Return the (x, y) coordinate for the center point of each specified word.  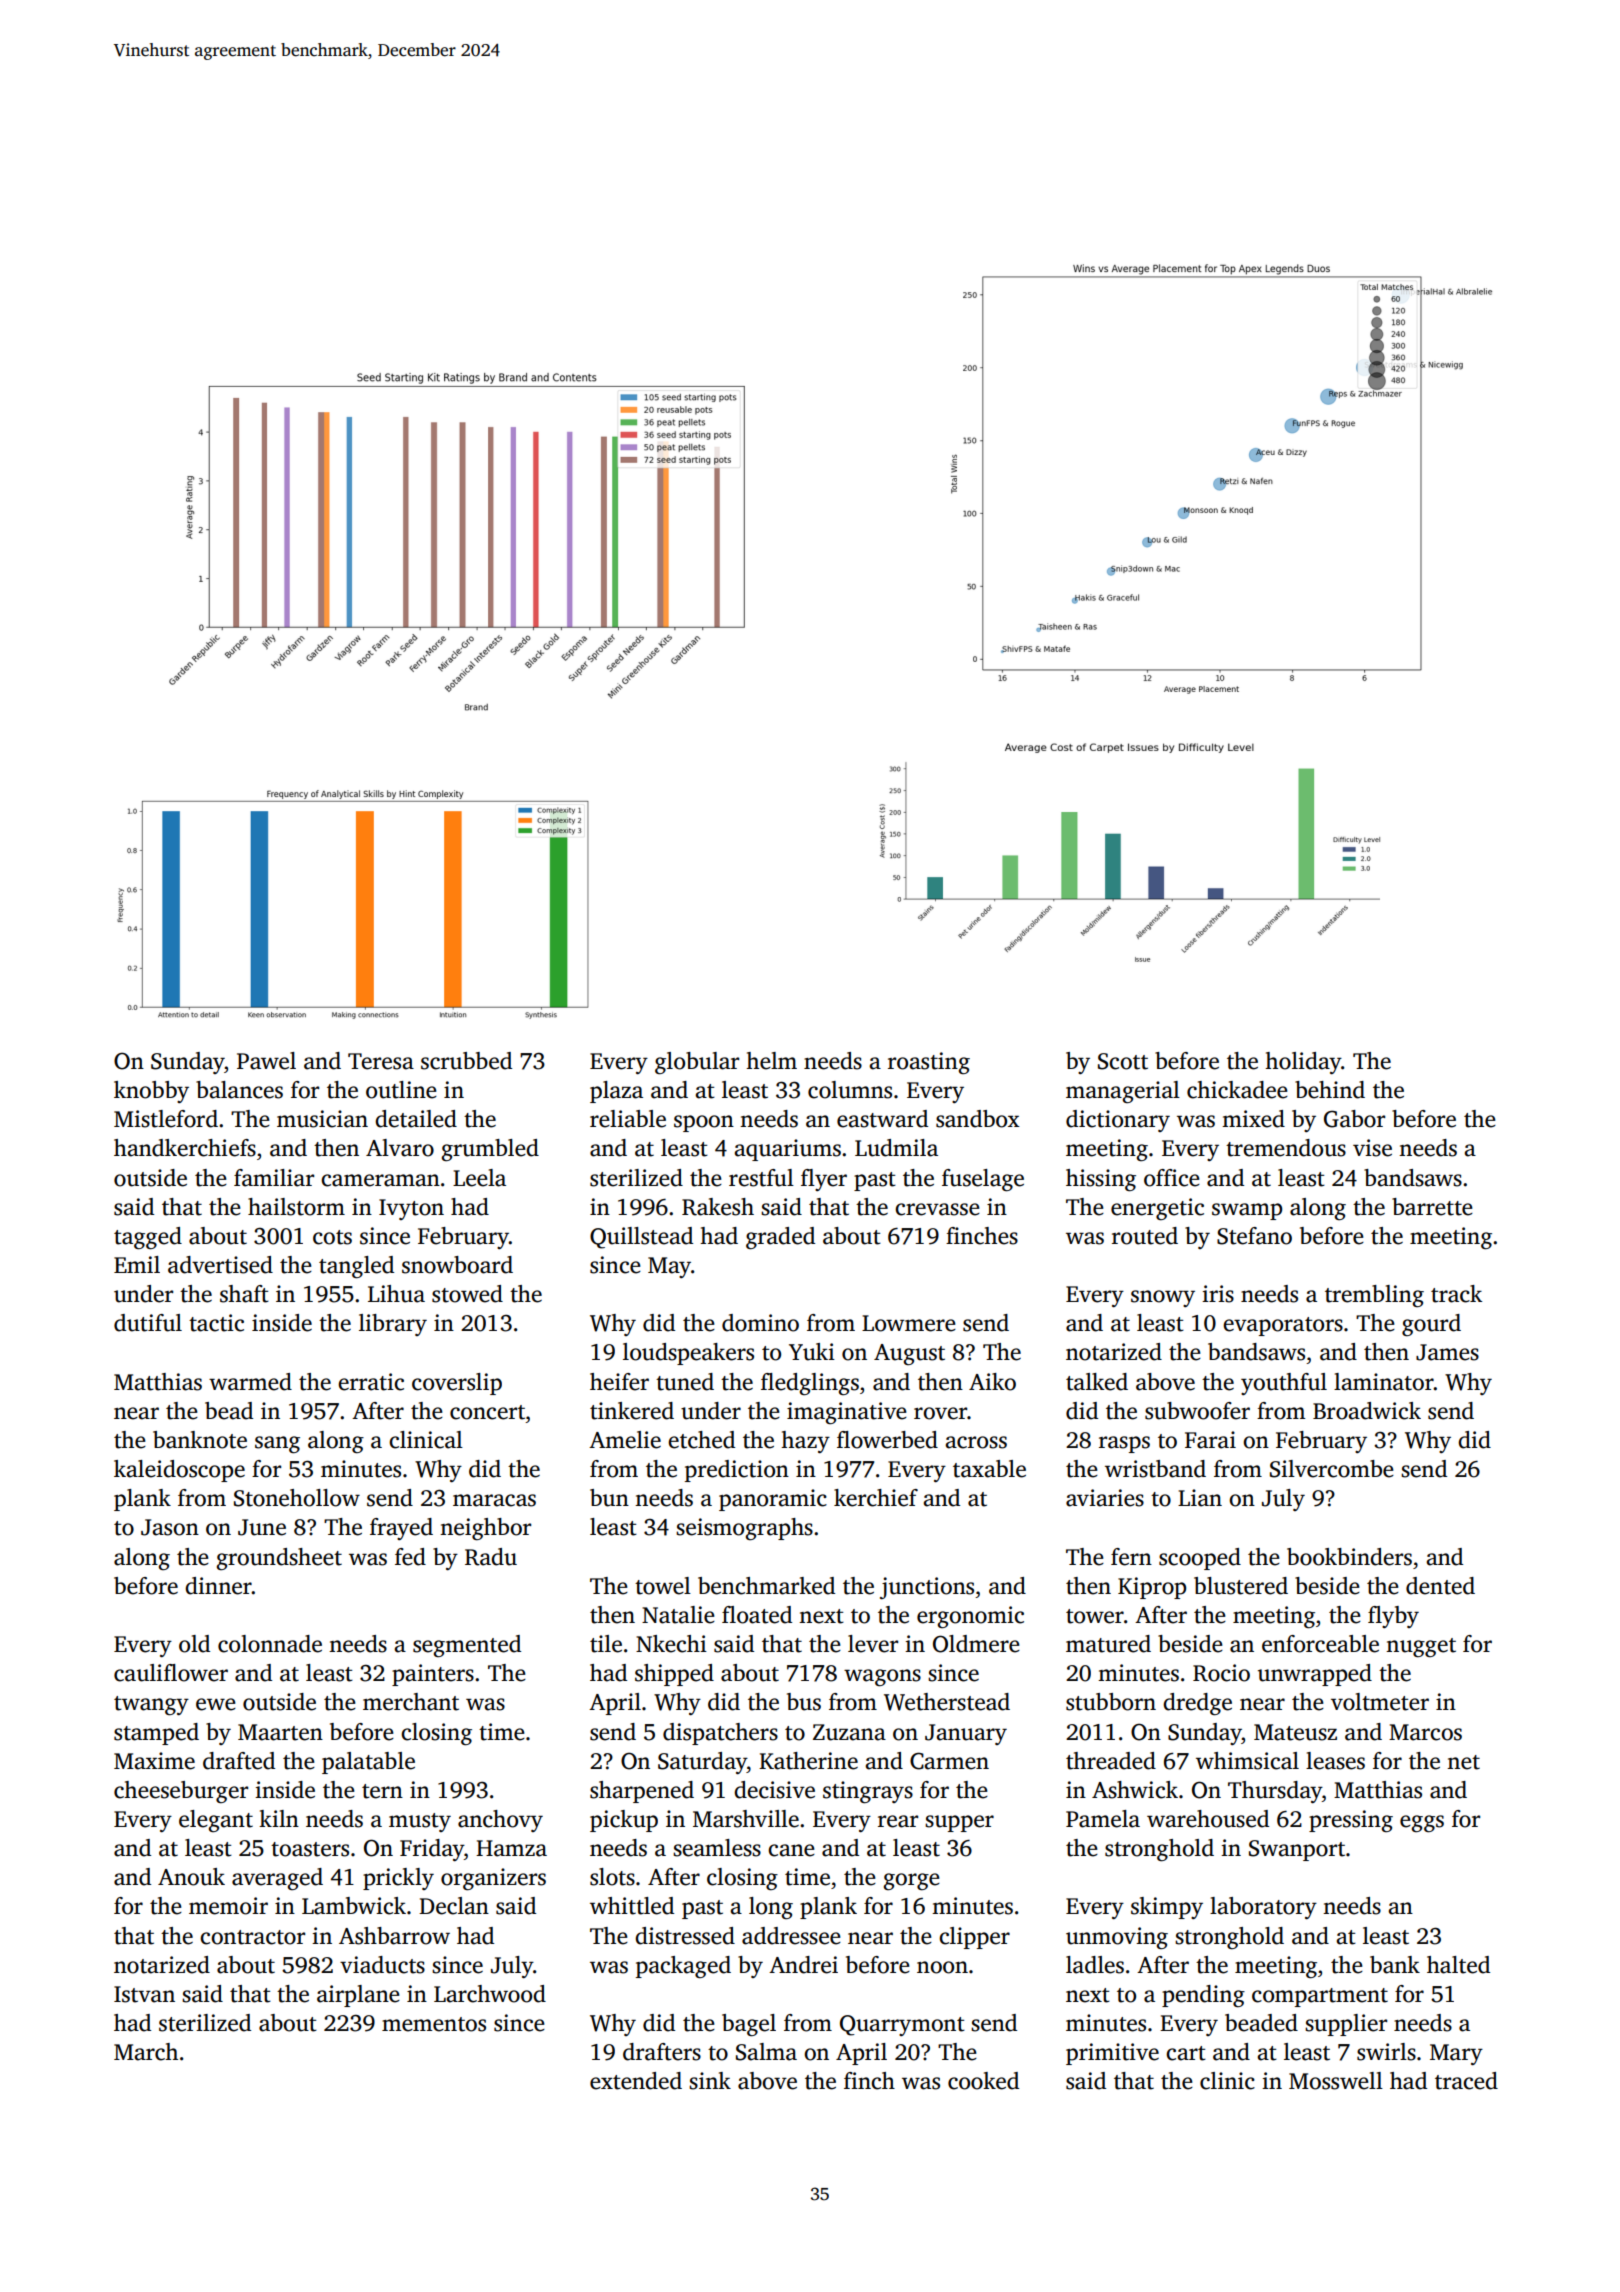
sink (710, 2081)
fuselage (983, 1180)
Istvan (144, 1994)
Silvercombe (1332, 1469)
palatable (368, 1763)
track (1456, 1294)
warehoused (1208, 1819)
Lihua (396, 1294)
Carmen (949, 1761)
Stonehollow (297, 1498)
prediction (737, 1471)
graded (780, 1238)
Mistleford (166, 1119)
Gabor (1354, 1119)
